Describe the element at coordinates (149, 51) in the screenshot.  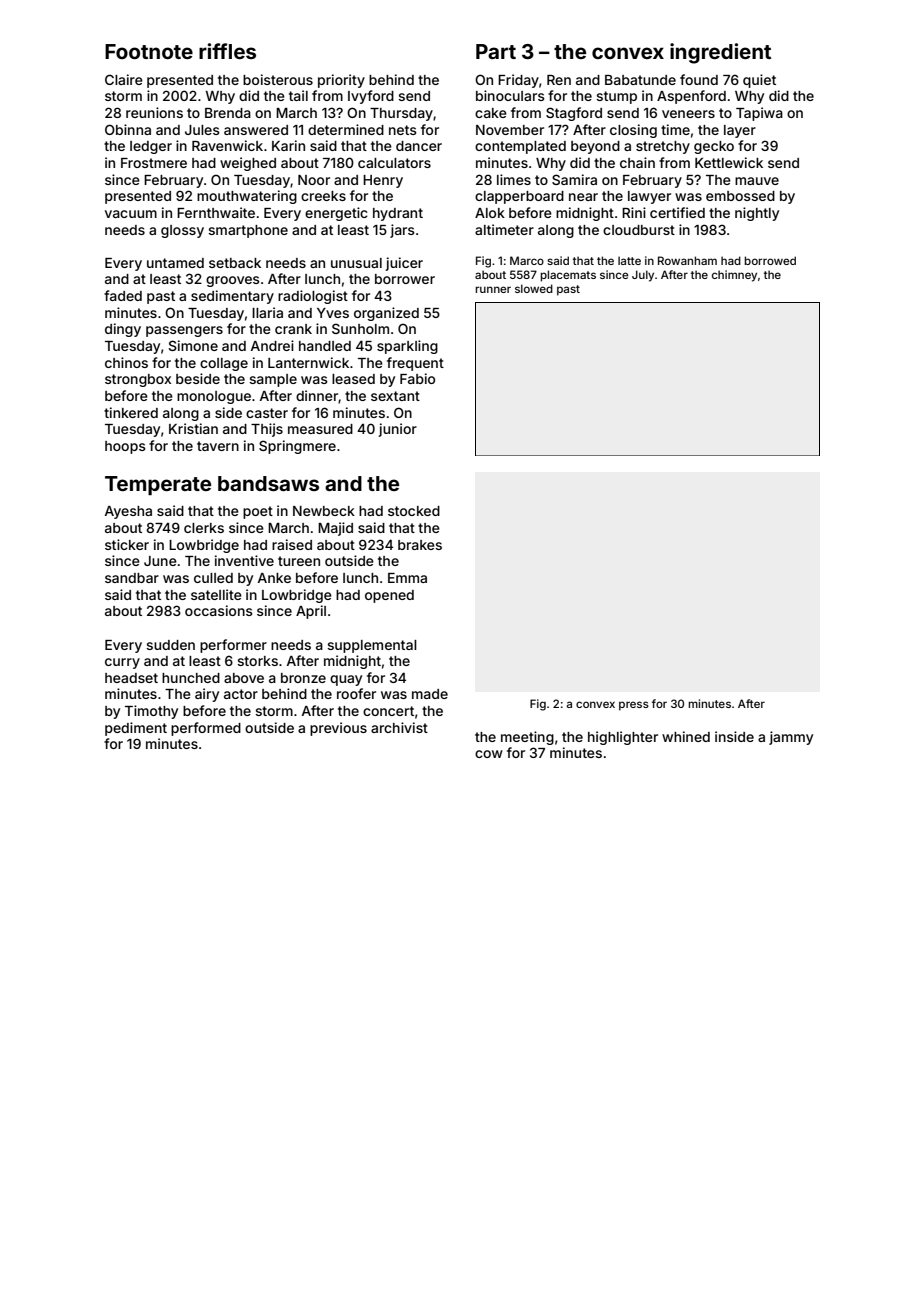
I see `Footnote` at that location.
